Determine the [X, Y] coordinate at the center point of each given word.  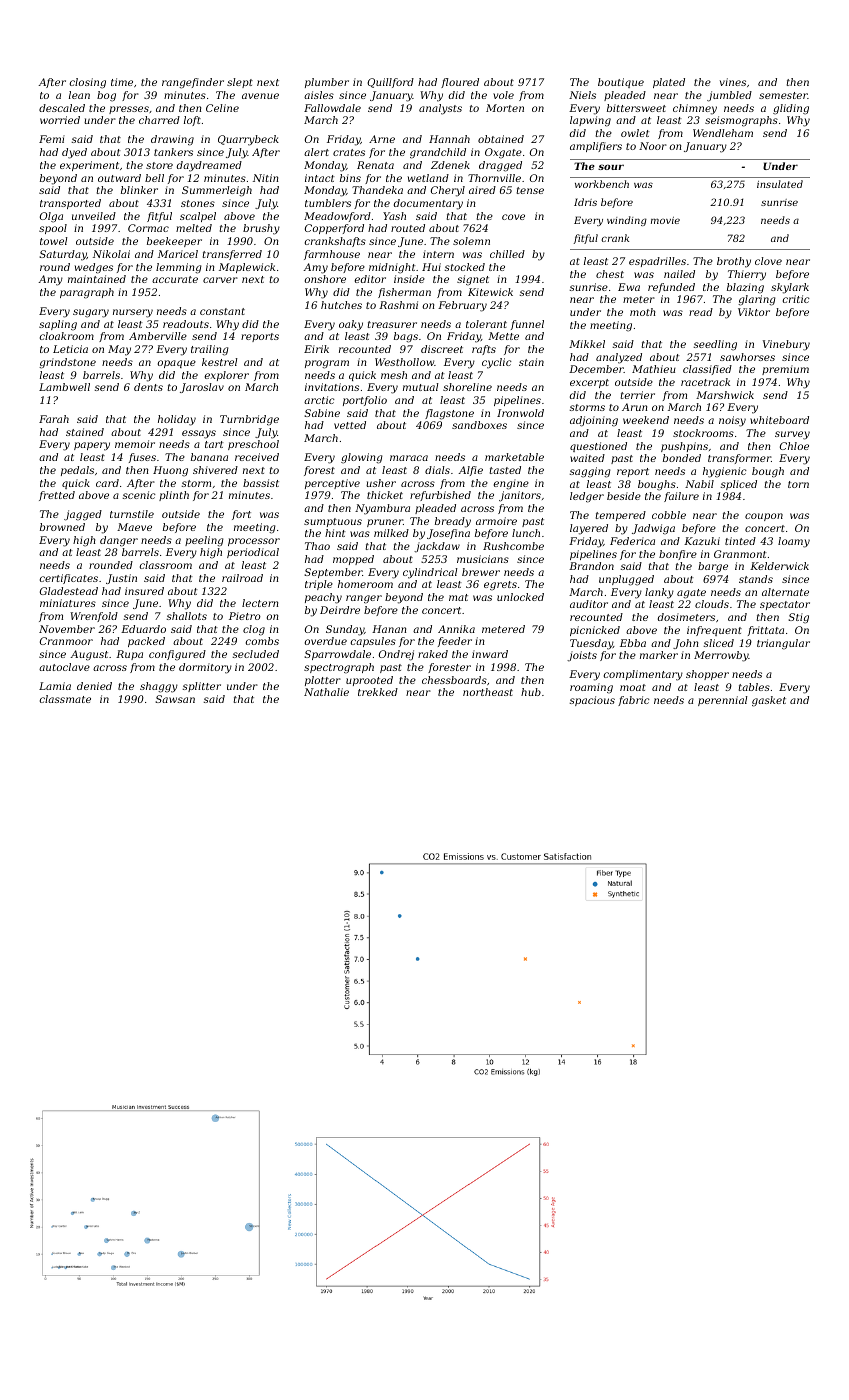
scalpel [198, 217]
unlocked [520, 597]
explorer [227, 376]
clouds [712, 604]
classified [707, 370]
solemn [471, 241]
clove [768, 261]
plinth [174, 496]
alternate [785, 592]
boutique [621, 83]
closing [88, 83]
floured [460, 83]
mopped [353, 560]
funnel [527, 325]
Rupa [129, 655]
